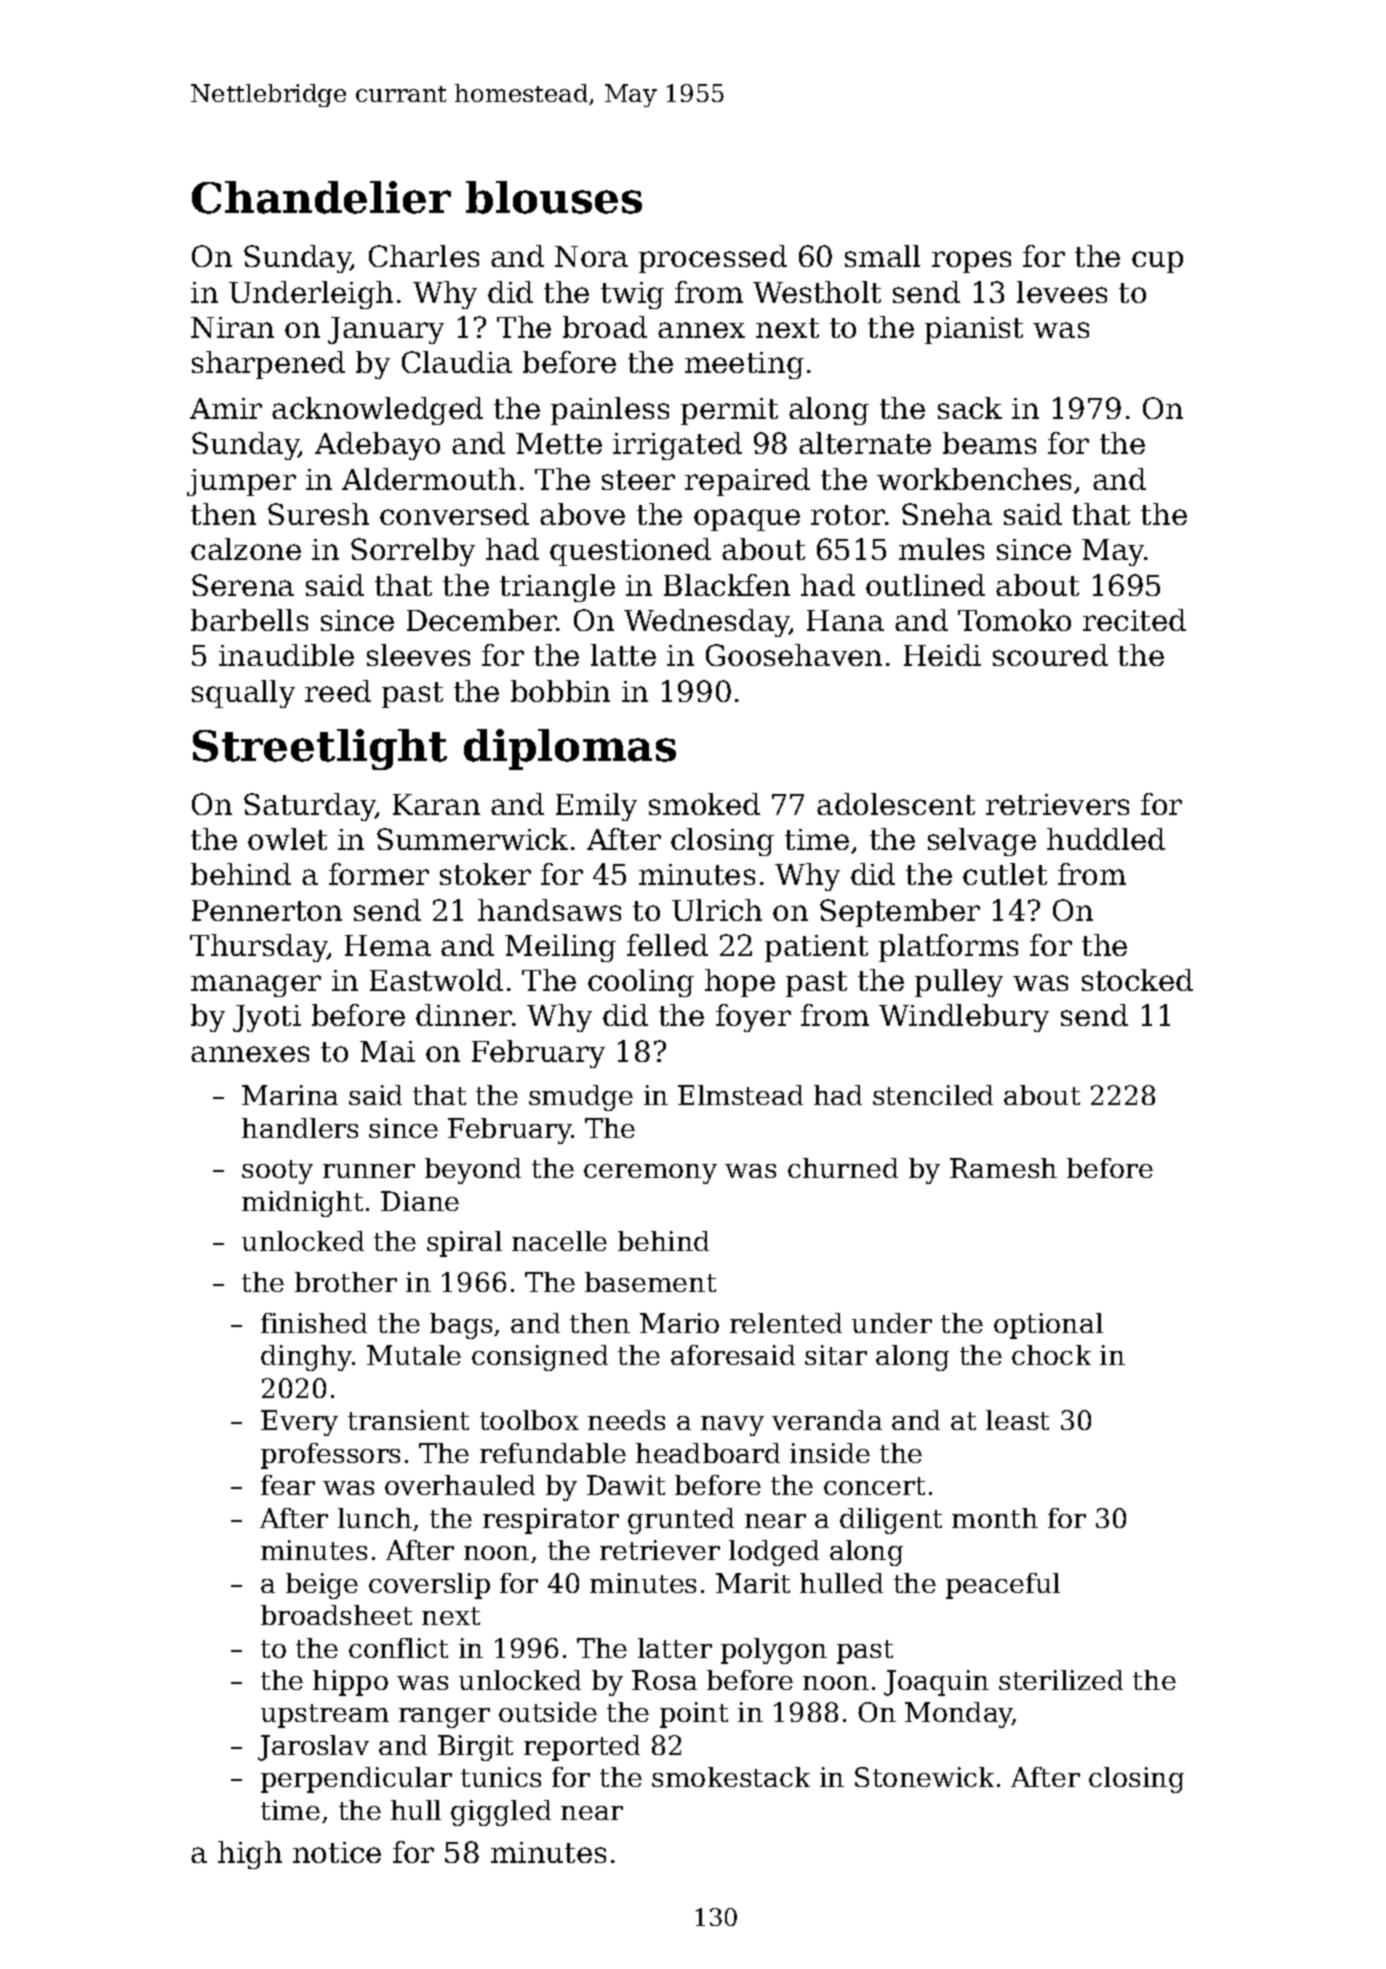  What do you see at coordinates (290, 1095) in the screenshot?
I see `Marina` at bounding box center [290, 1095].
